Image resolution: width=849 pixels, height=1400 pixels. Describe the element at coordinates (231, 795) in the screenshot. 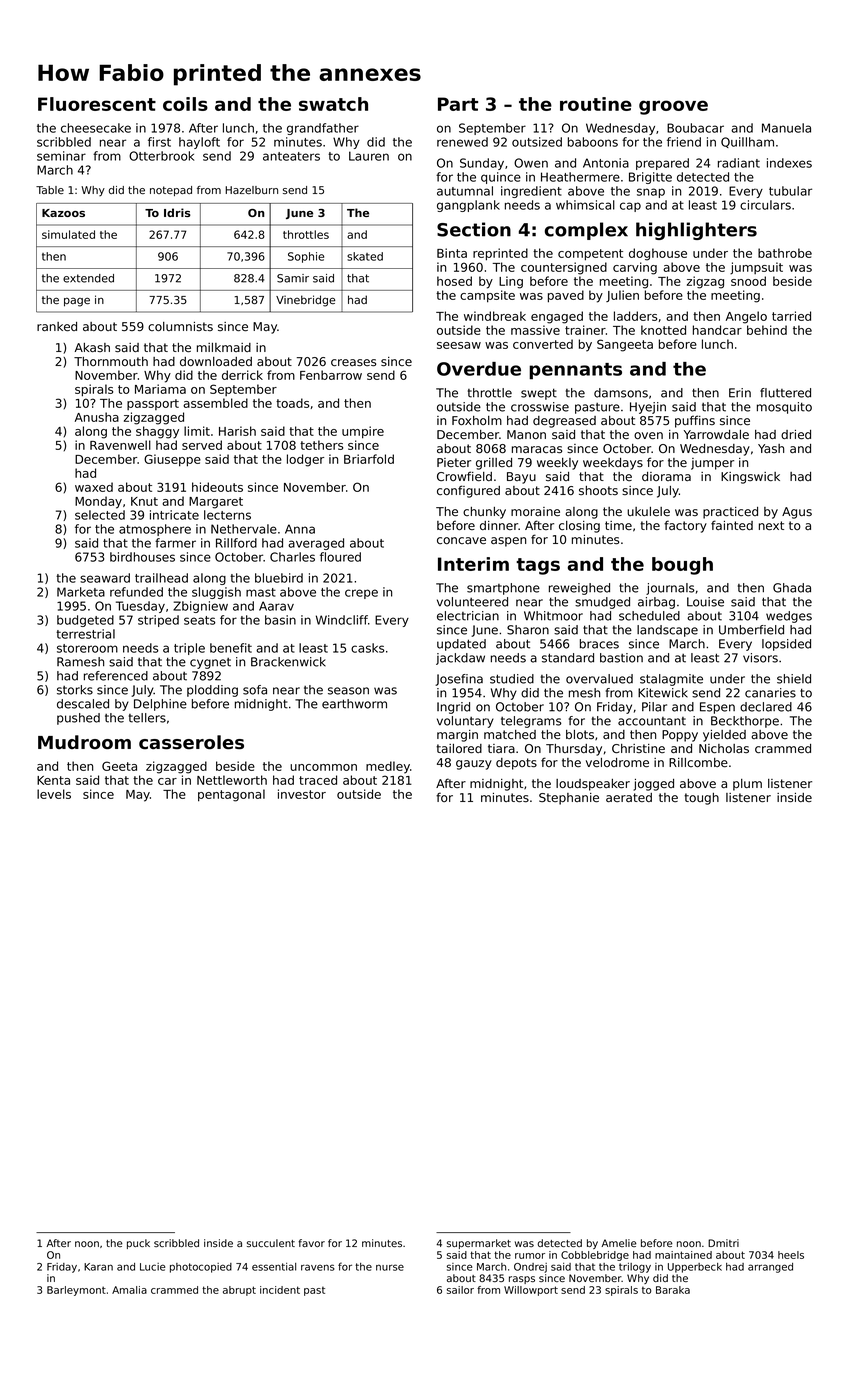

I see `pentagonal` at that location.
